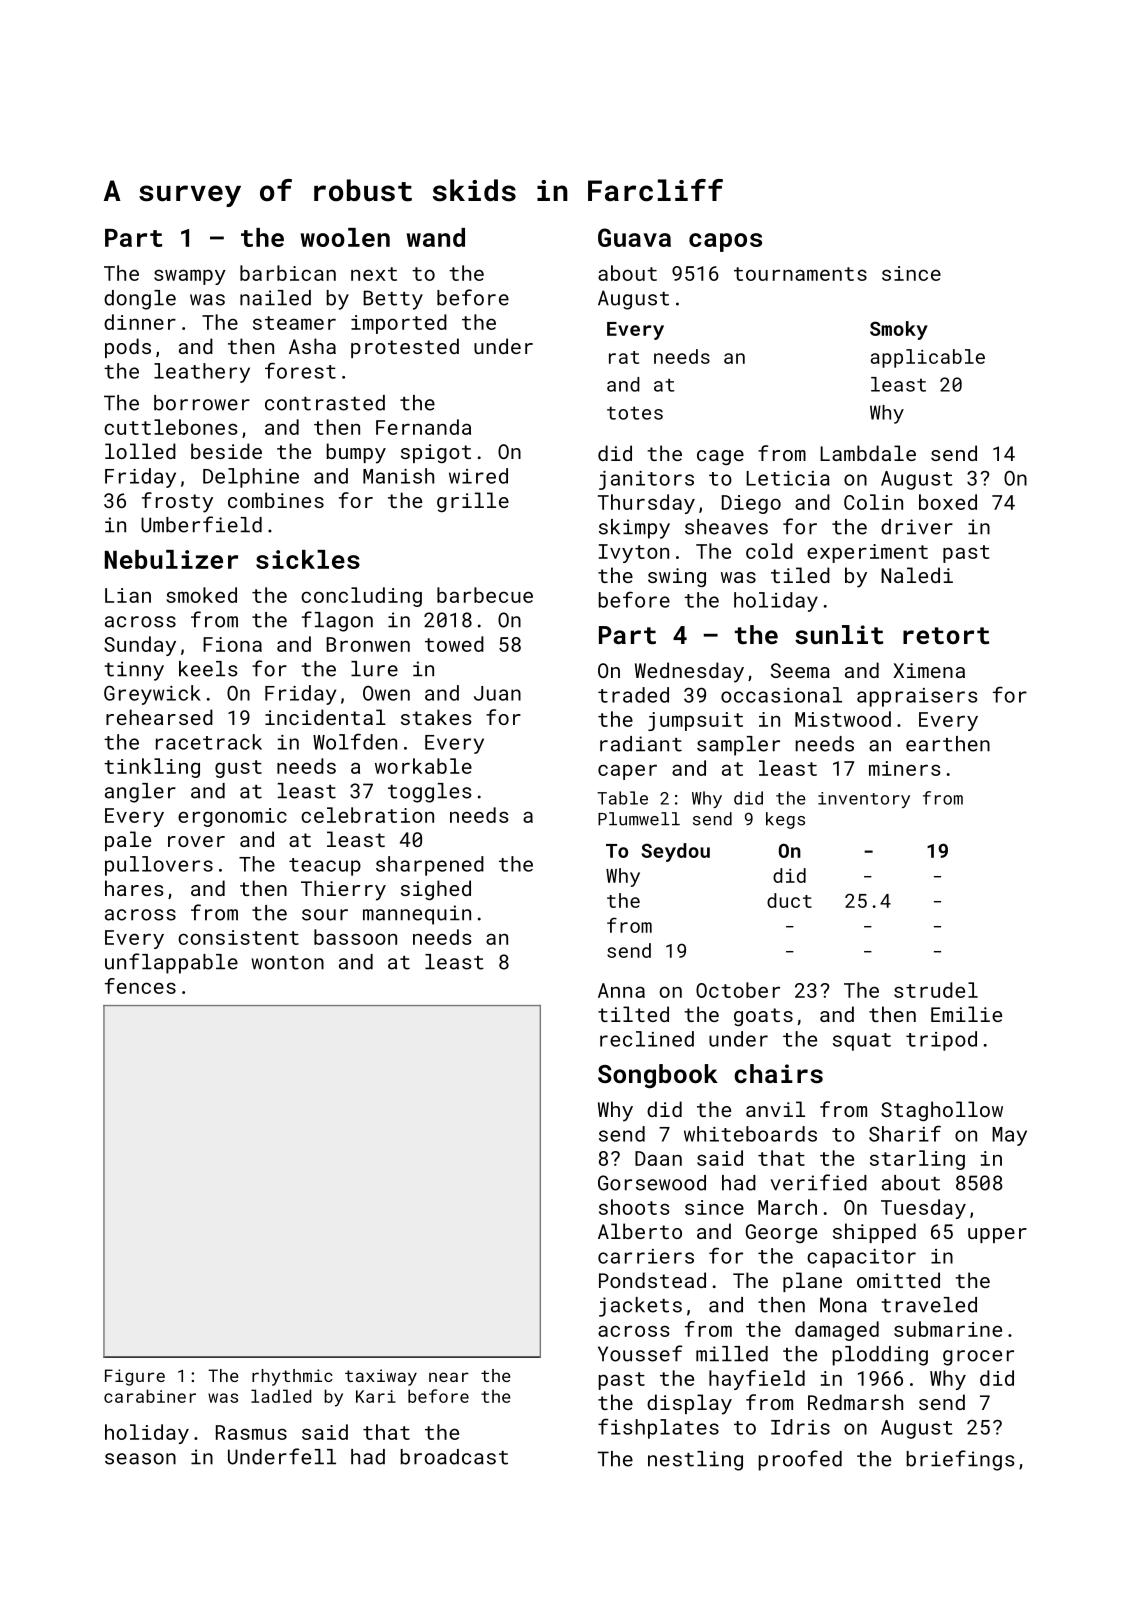  I want to click on jackets, so click(640, 1307).
